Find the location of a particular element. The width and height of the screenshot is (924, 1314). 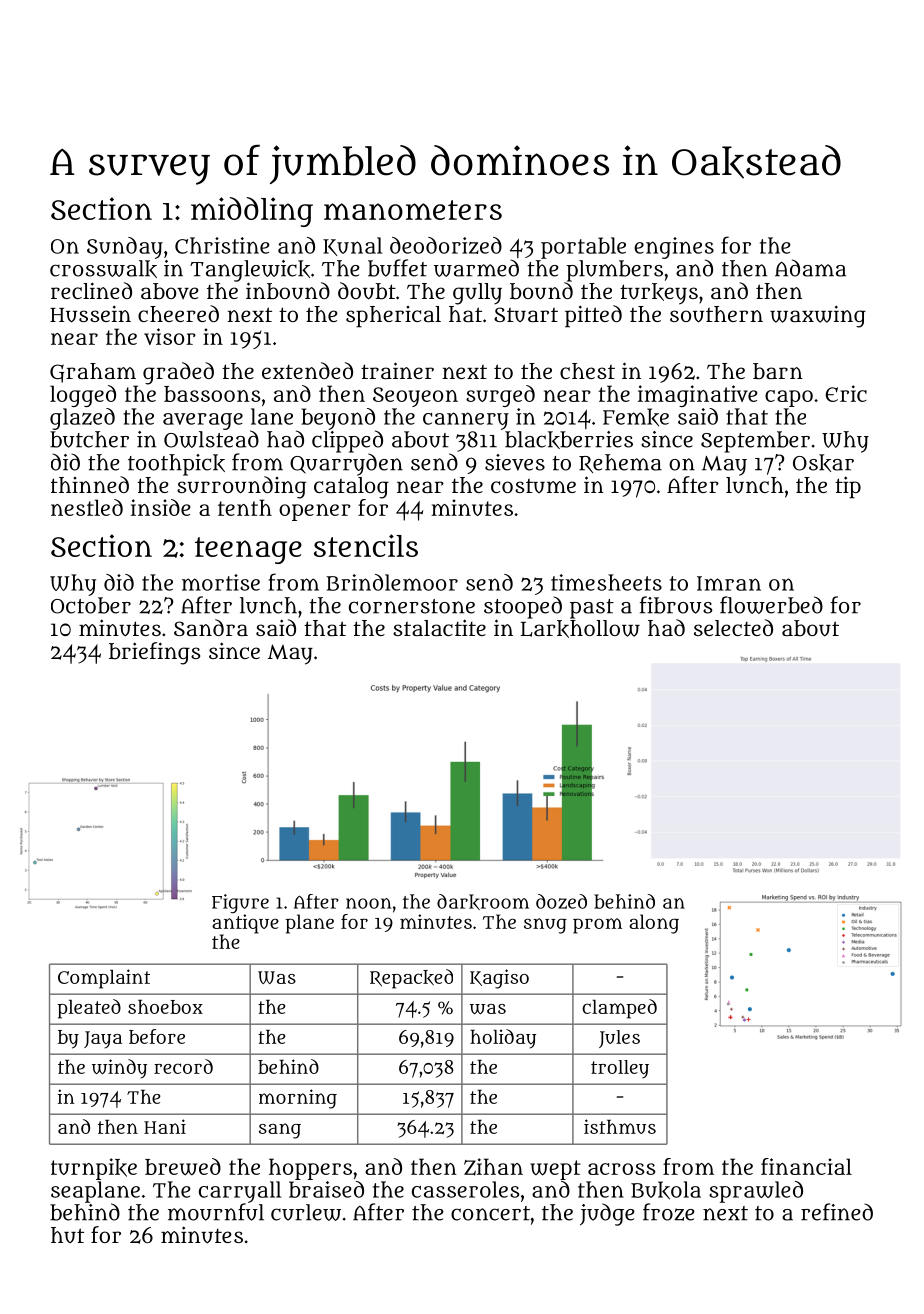

prom is located at coordinates (597, 926).
